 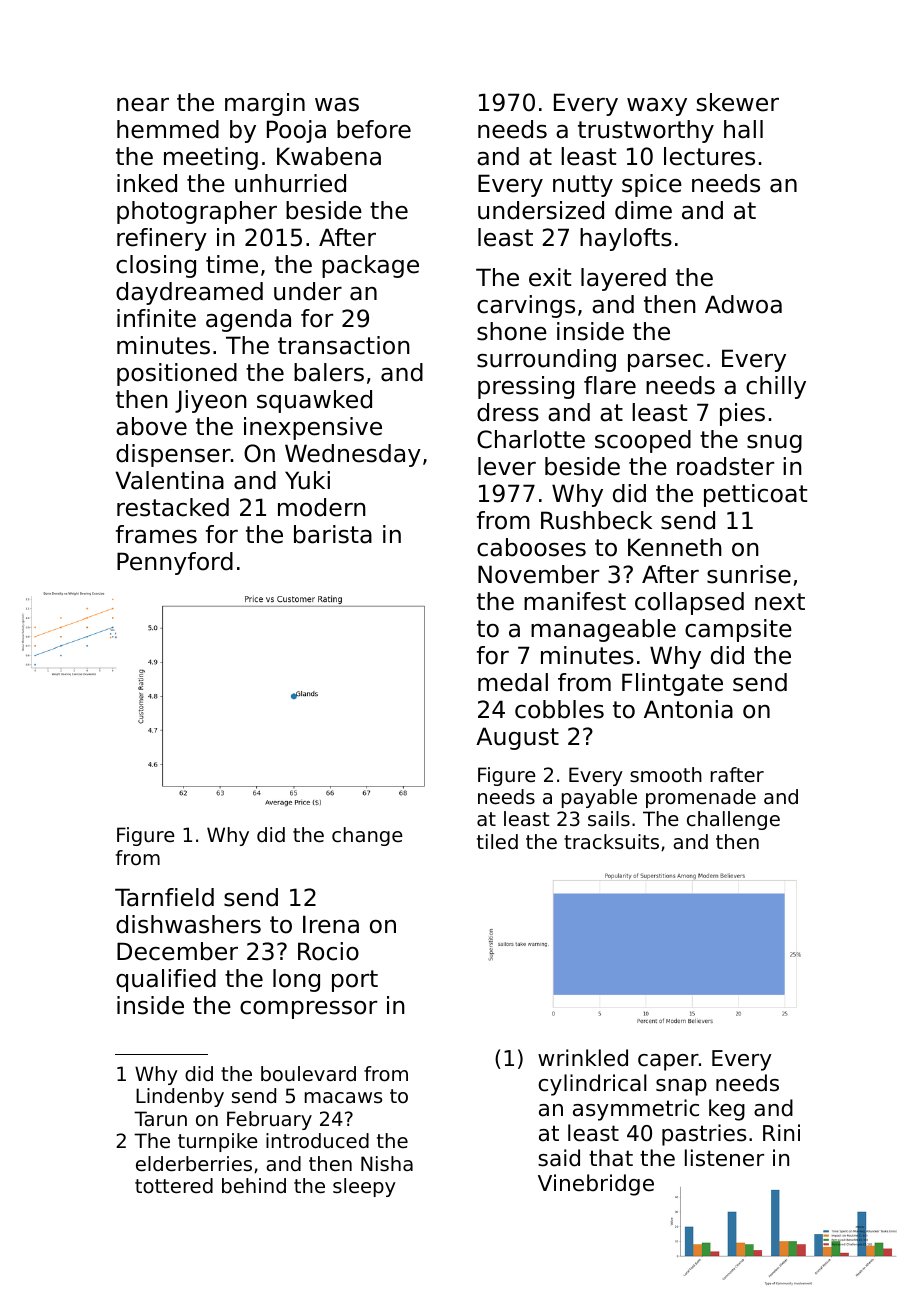 I want to click on Kenneth, so click(x=675, y=547).
